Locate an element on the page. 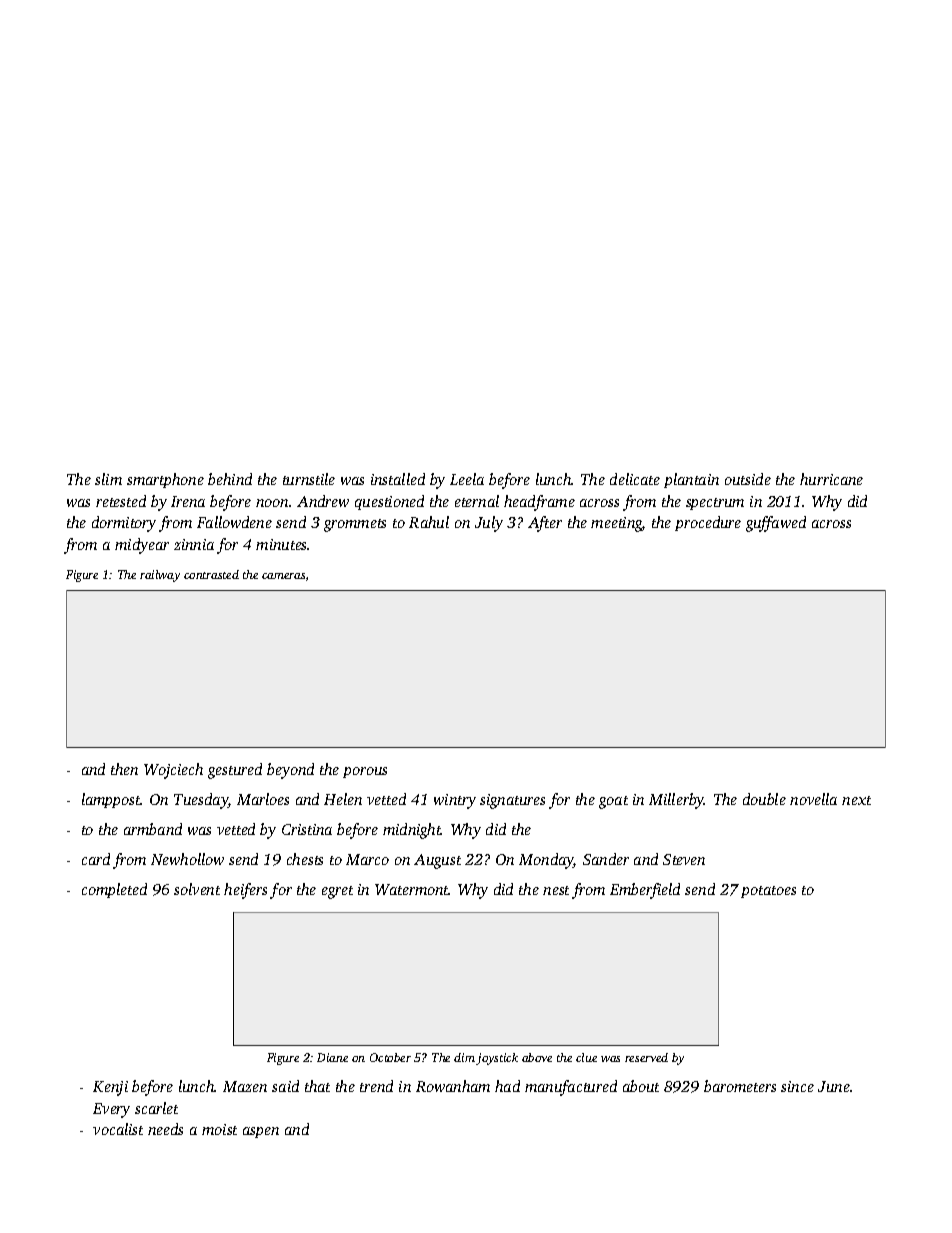  said is located at coordinates (285, 1086).
